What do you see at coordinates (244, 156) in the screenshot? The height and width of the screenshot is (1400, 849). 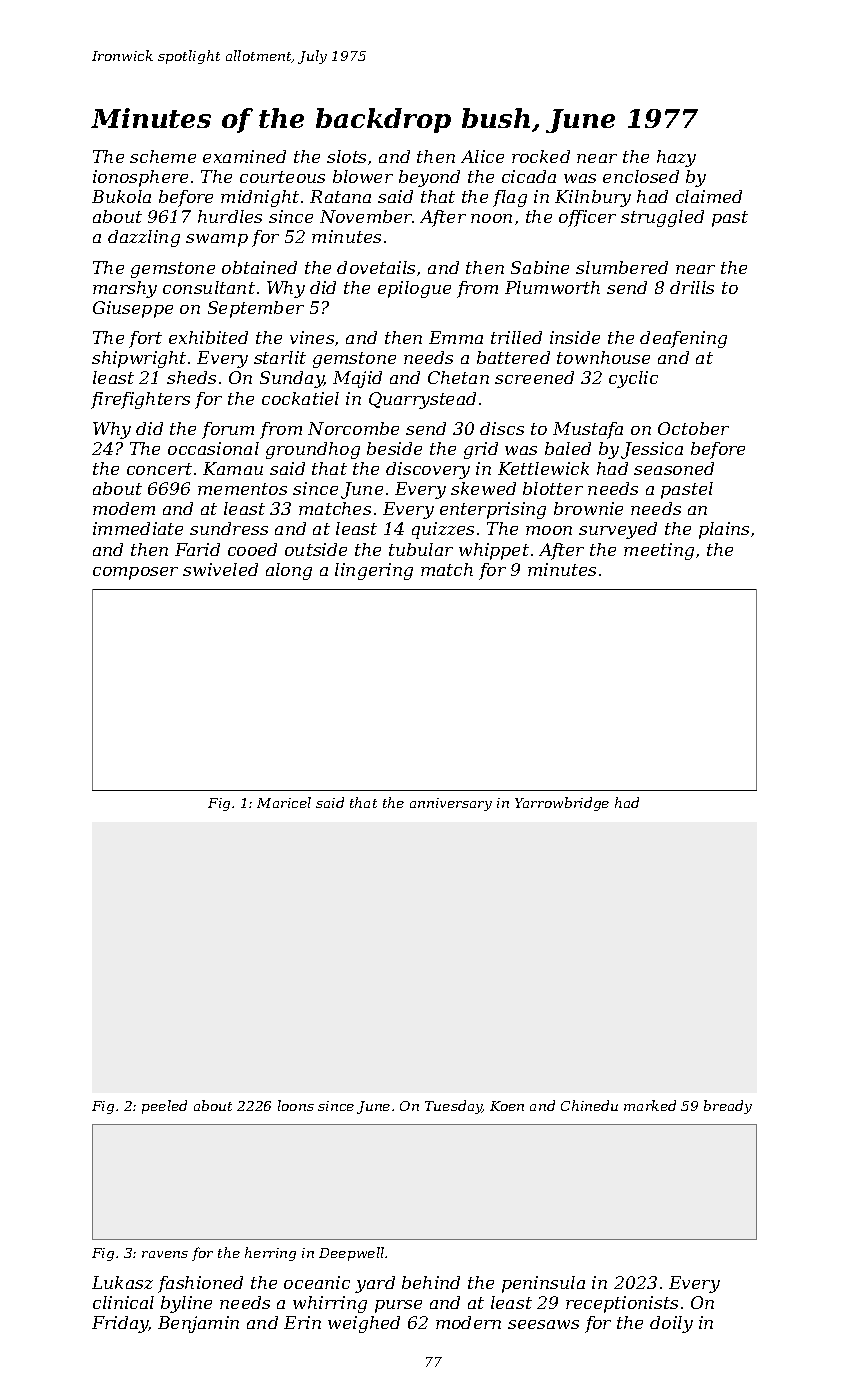 I see `examined` at bounding box center [244, 156].
